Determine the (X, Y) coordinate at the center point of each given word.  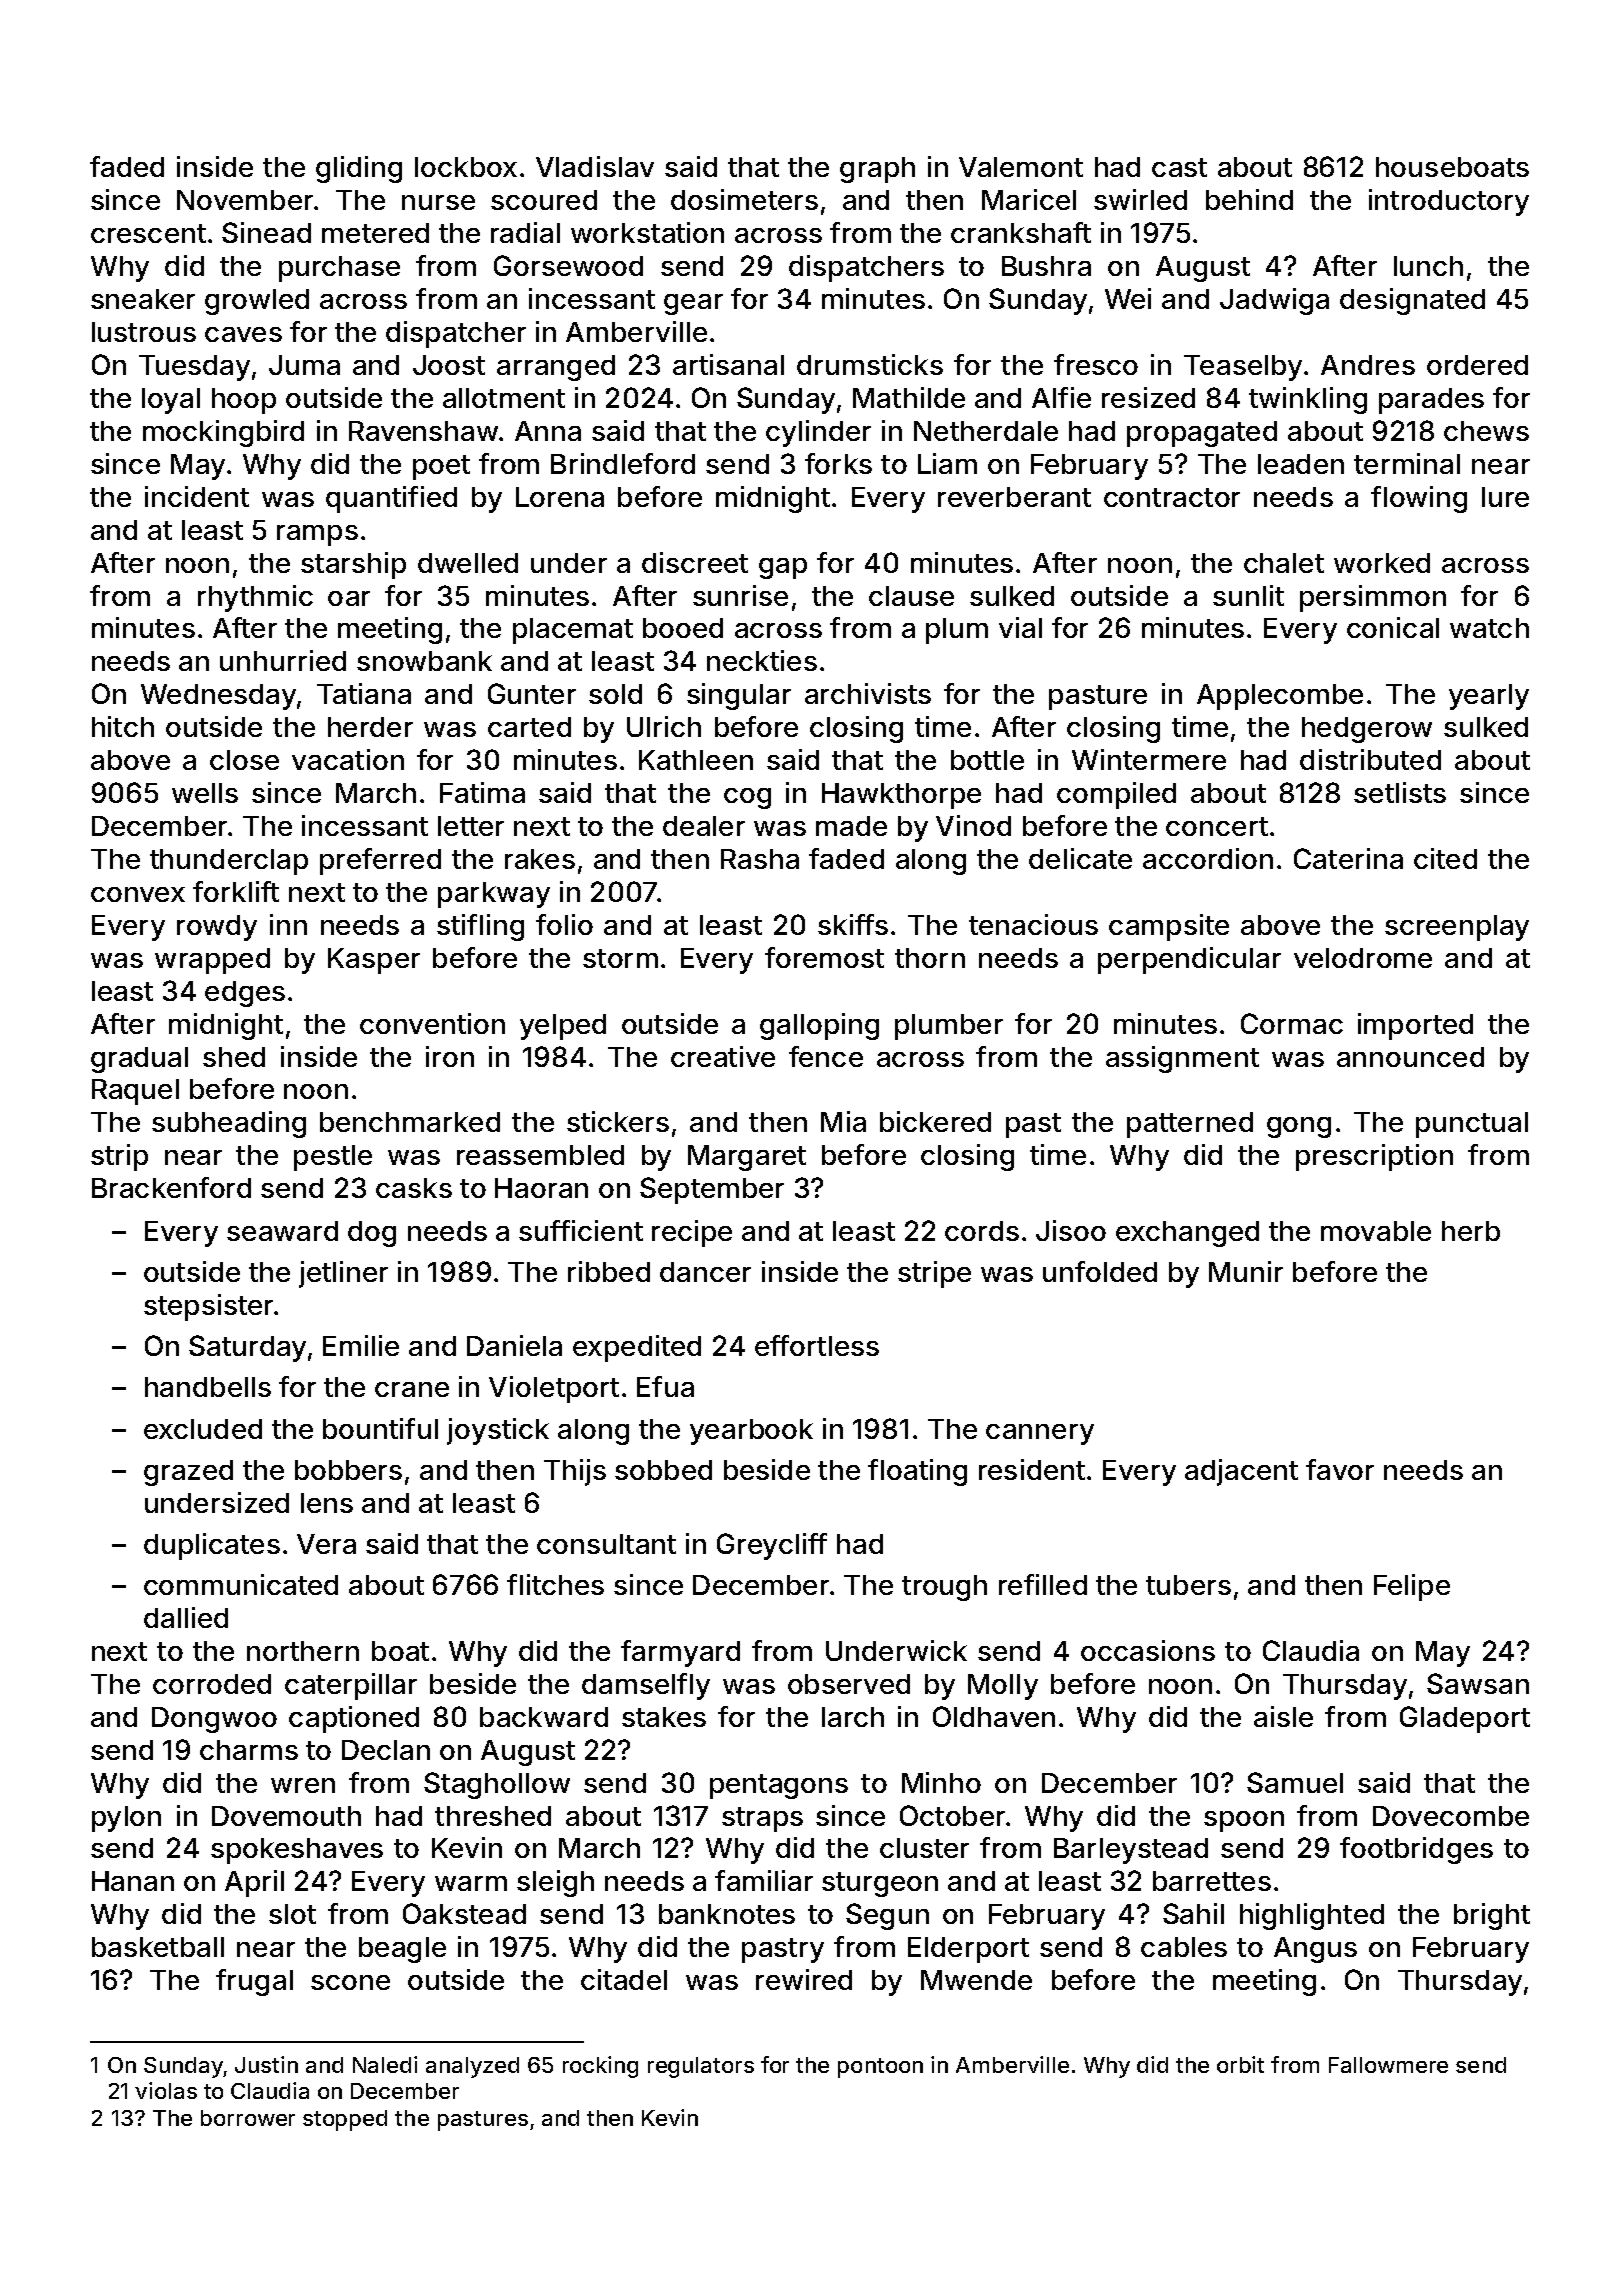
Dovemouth (286, 1816)
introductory (1449, 202)
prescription (1374, 1157)
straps (762, 1819)
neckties (762, 660)
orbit (1240, 2064)
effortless (817, 1345)
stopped (345, 2120)
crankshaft (1021, 232)
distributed (1370, 759)
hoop (244, 401)
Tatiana (364, 693)
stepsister (208, 1307)
